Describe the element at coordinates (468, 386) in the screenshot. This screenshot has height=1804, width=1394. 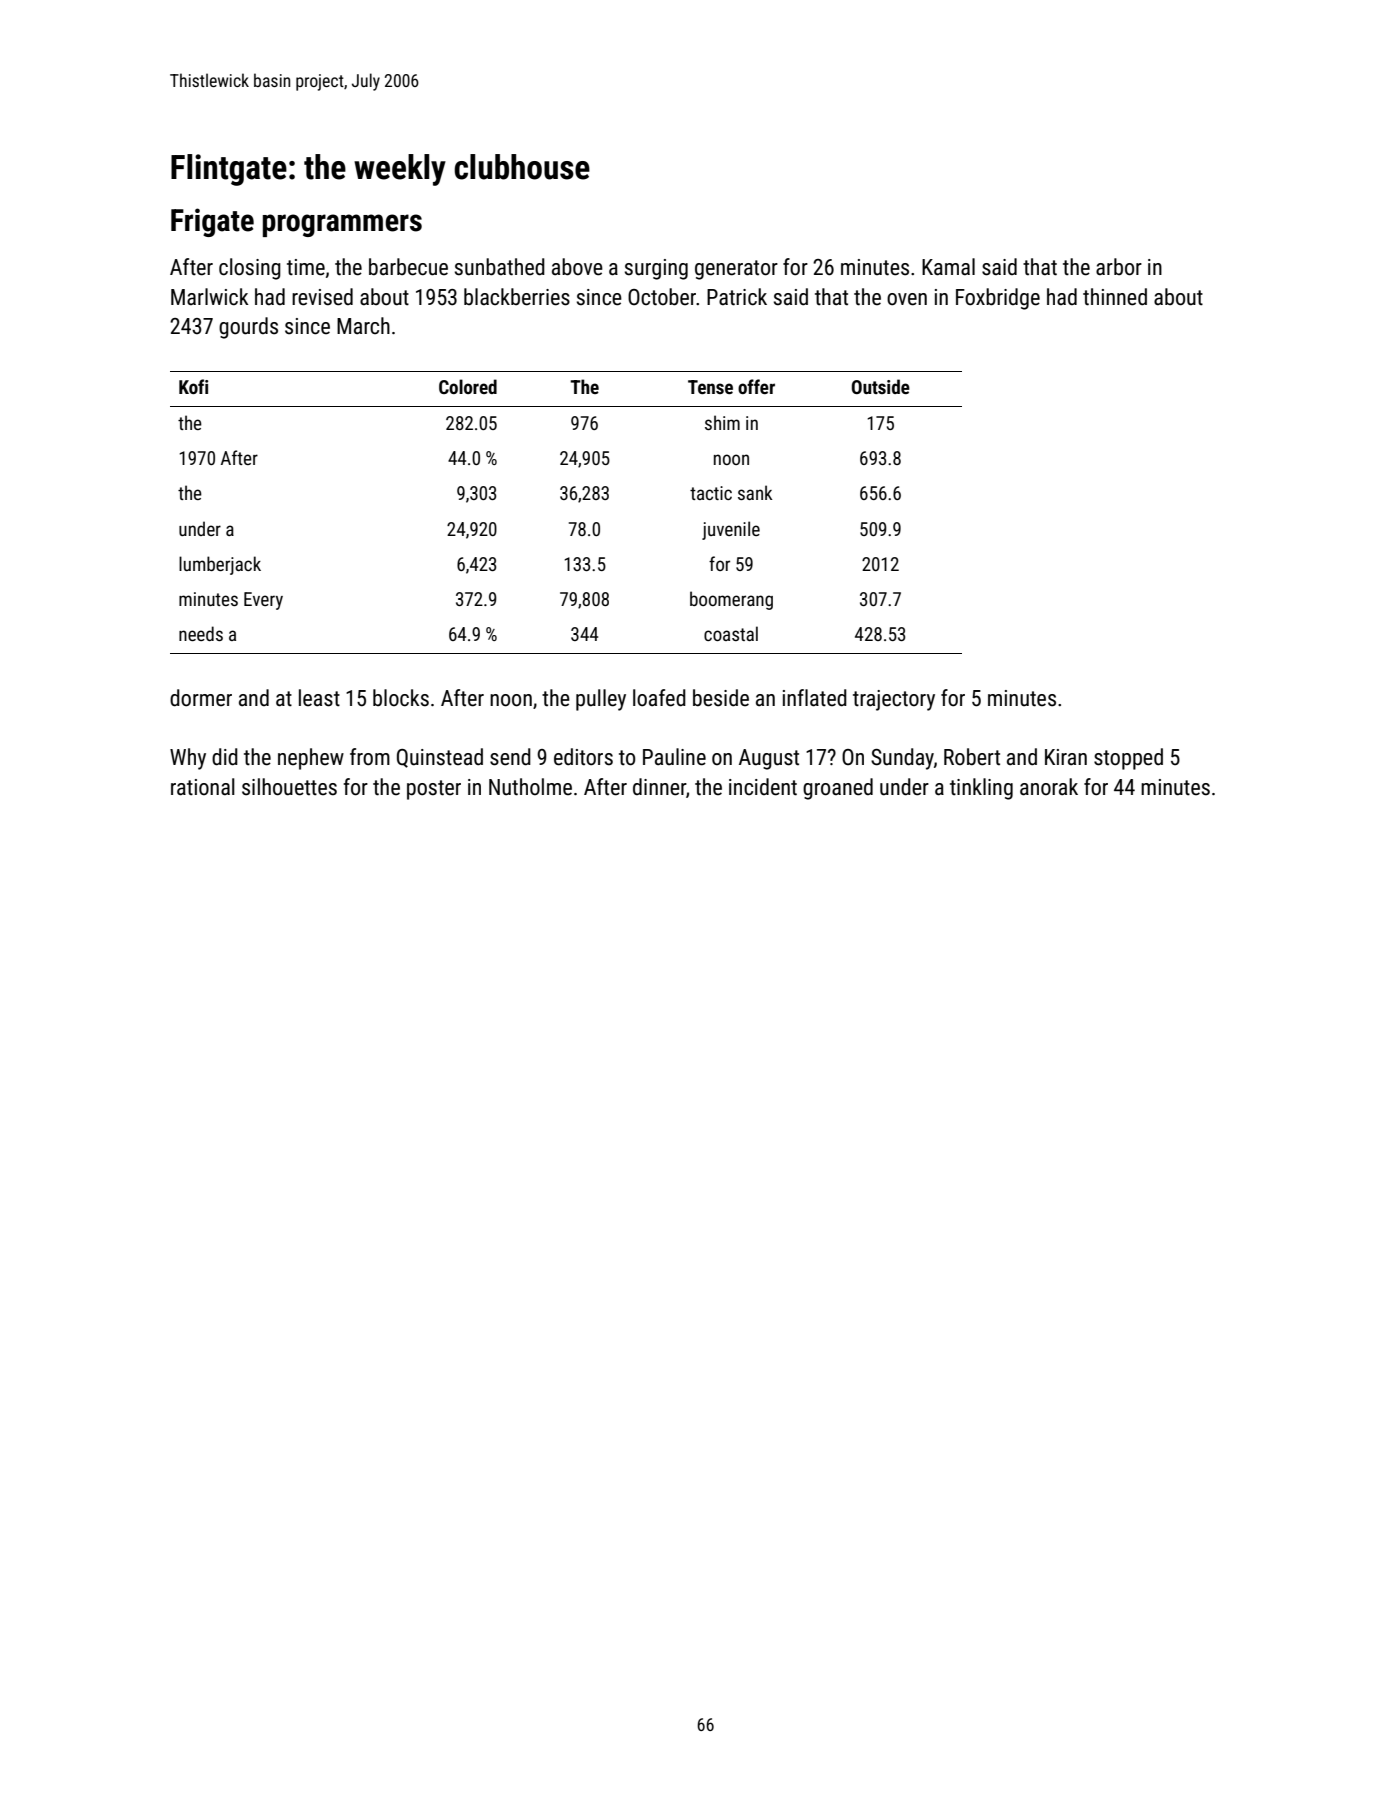
I see `Colored` at that location.
